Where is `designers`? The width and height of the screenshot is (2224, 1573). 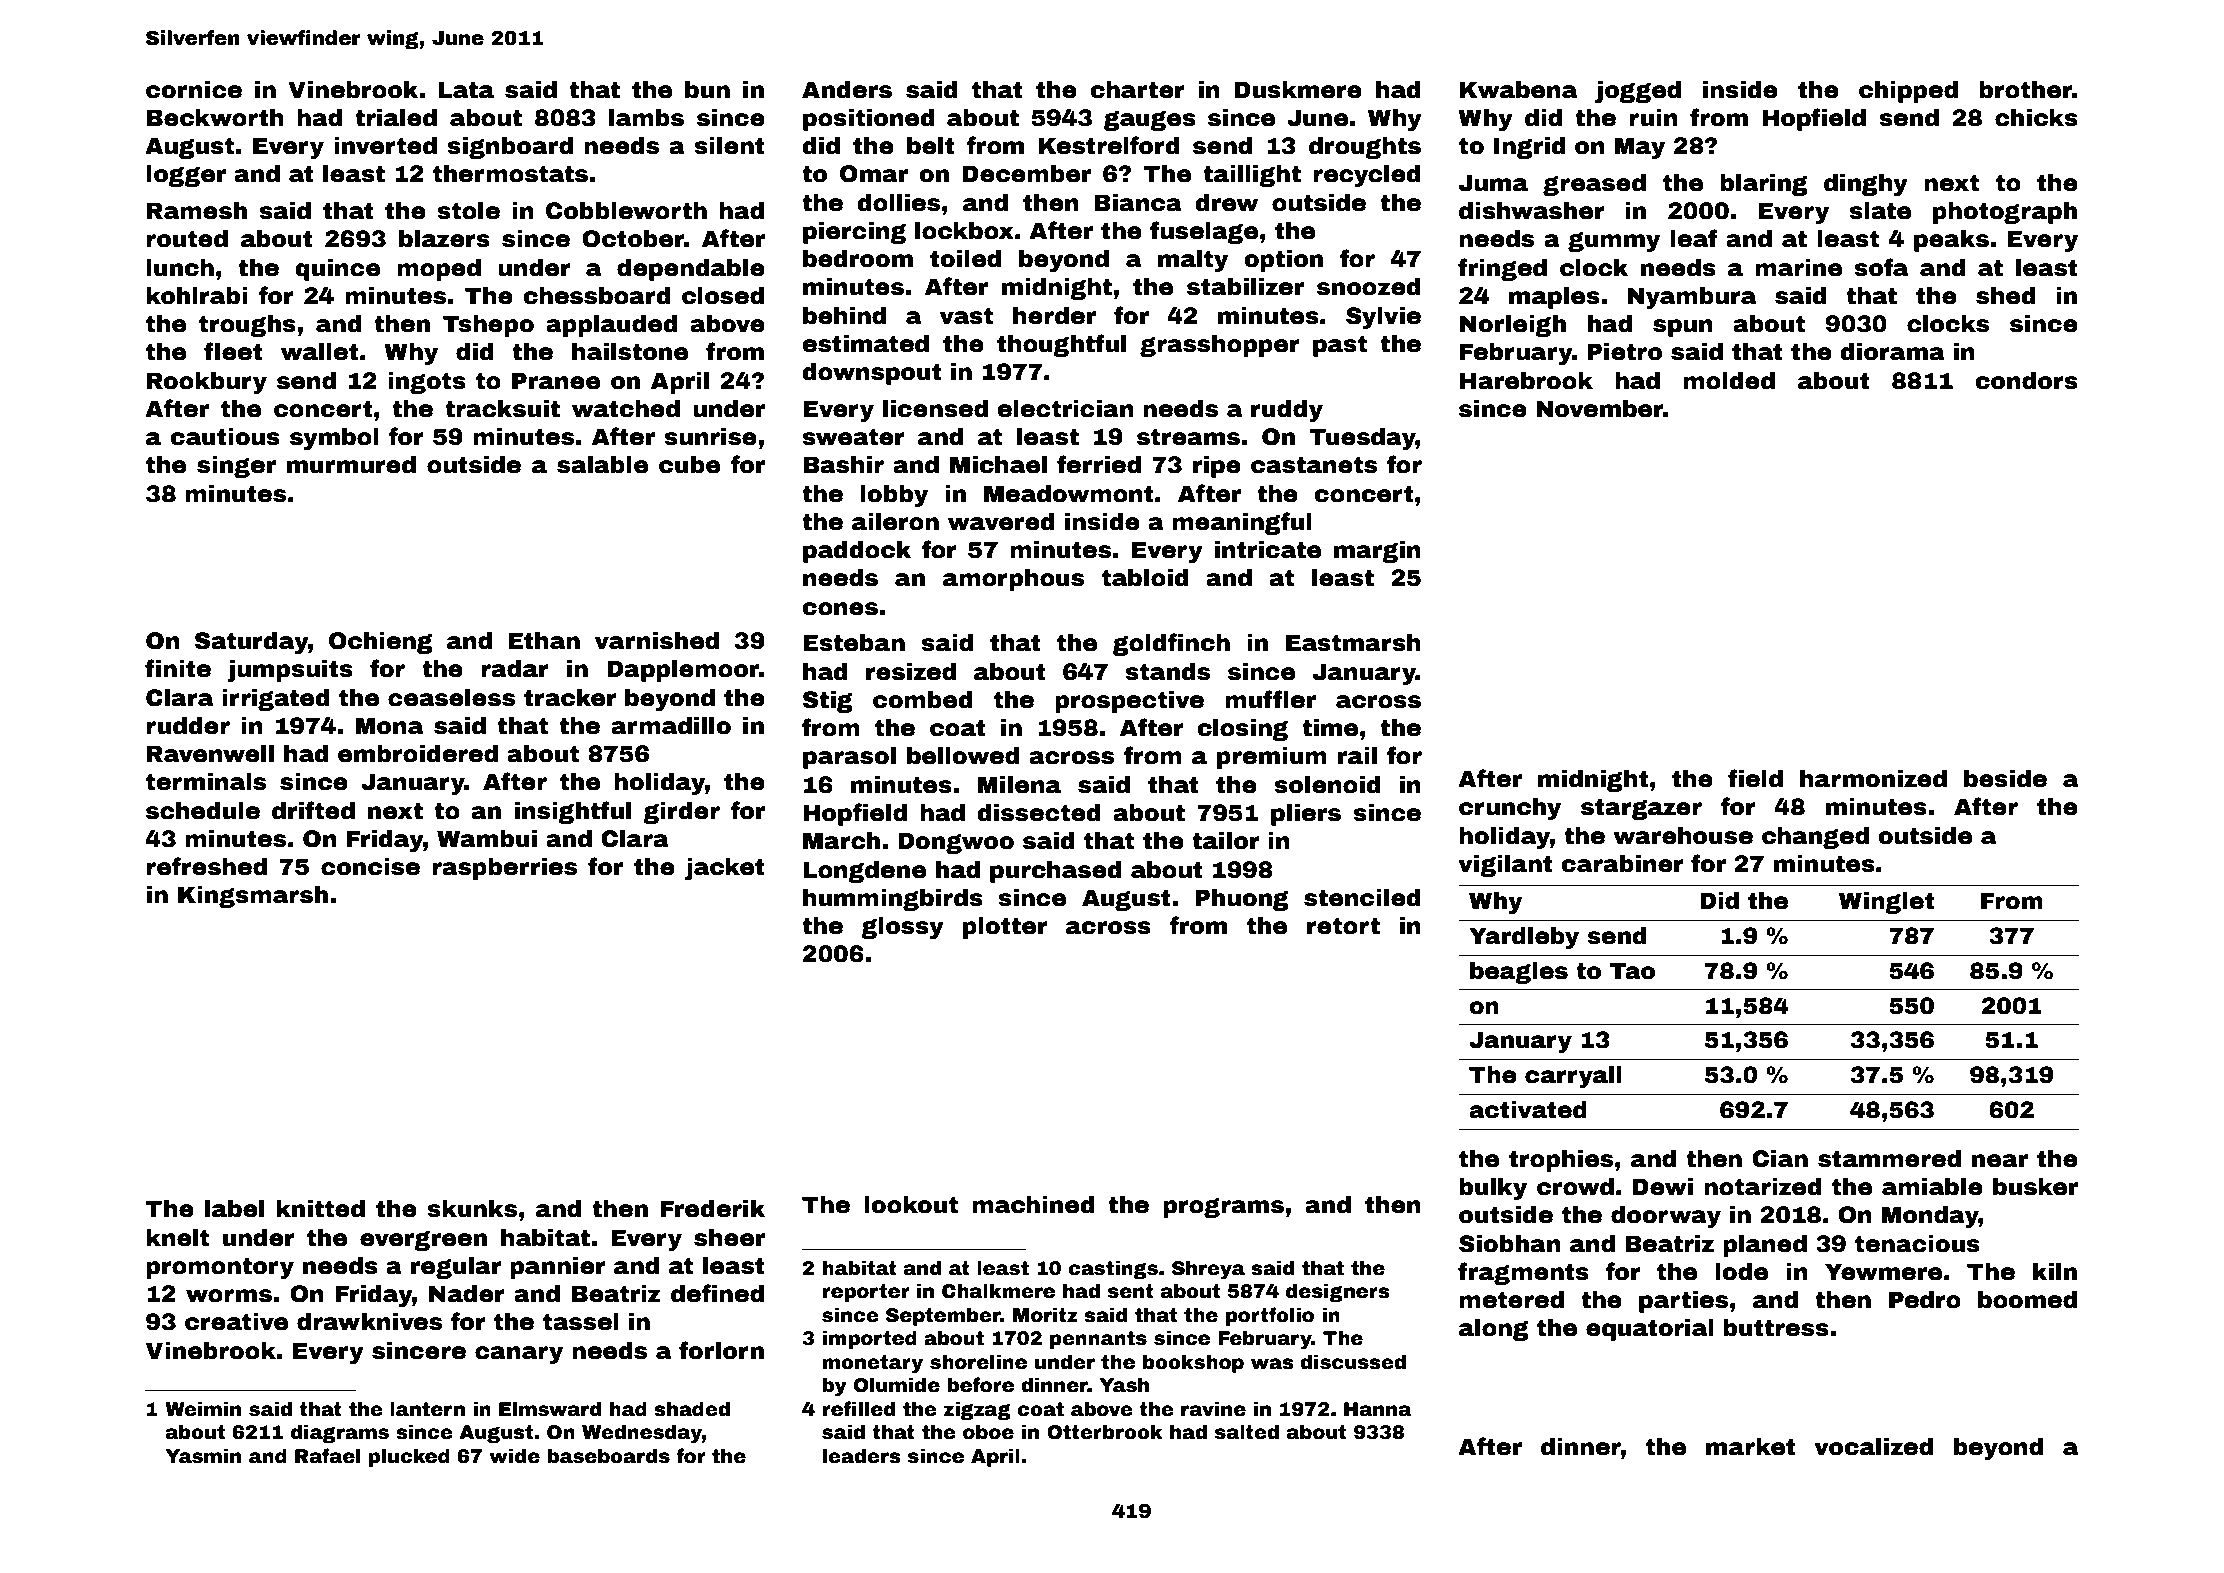
designers is located at coordinates (1338, 1292).
